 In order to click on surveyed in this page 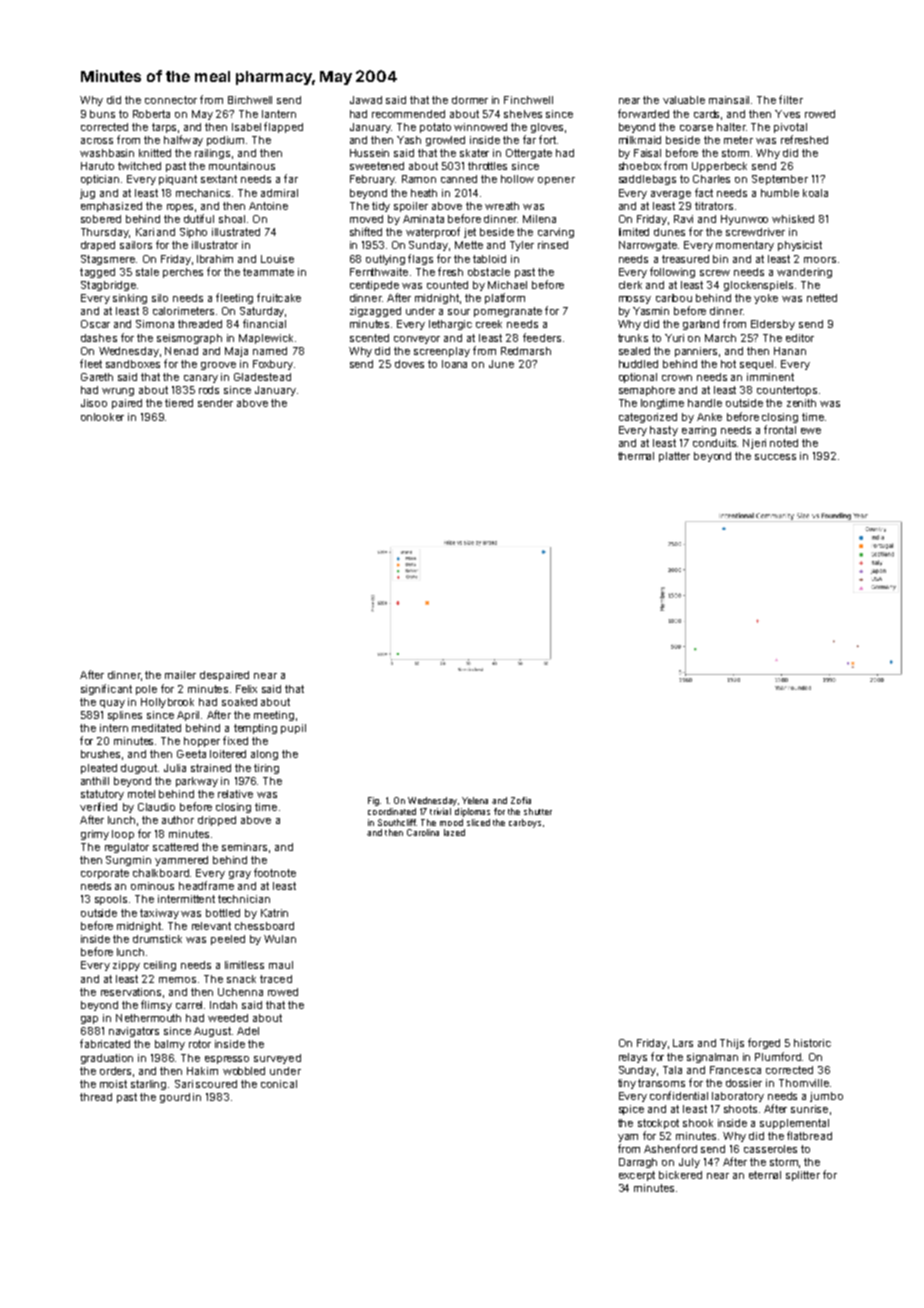, I will do `click(277, 1059)`.
